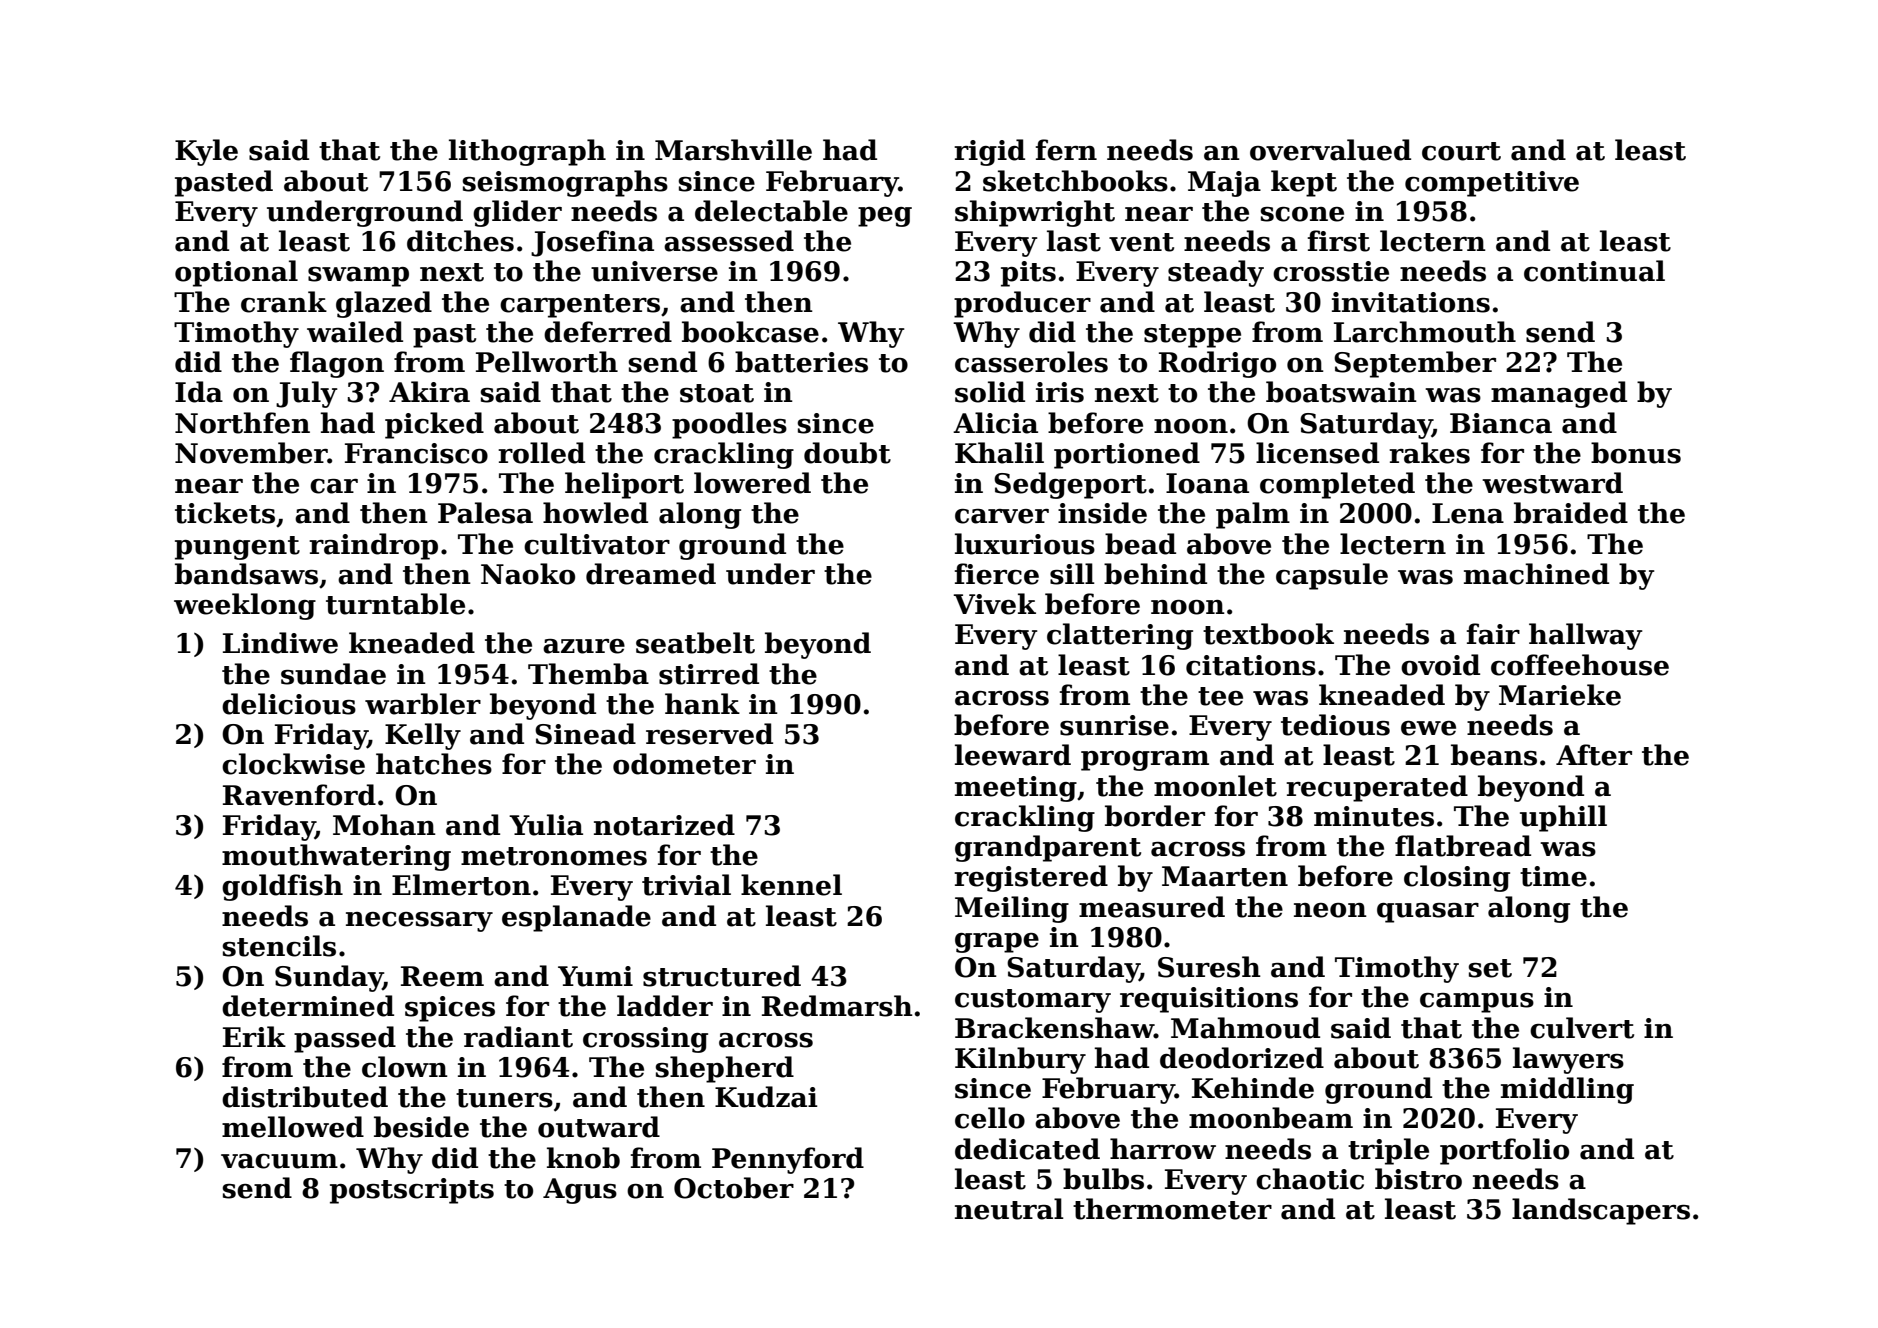  Describe the element at coordinates (1317, 453) in the page. I see `licensed` at that location.
